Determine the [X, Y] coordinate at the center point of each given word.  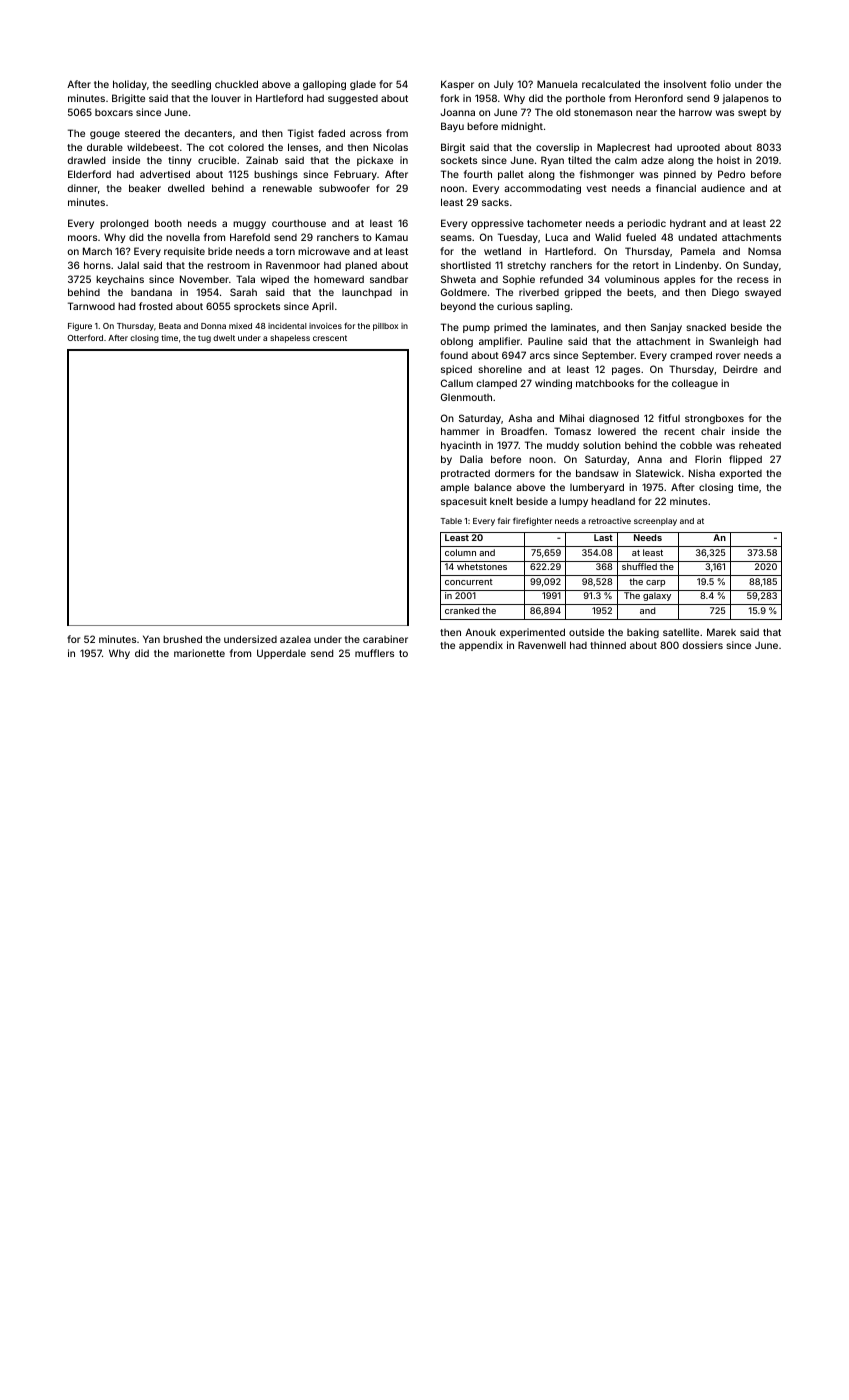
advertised [165, 174]
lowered [617, 431]
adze [652, 160]
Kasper [457, 85]
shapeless [290, 339]
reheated [760, 445]
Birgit [453, 148]
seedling [191, 85]
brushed [182, 639]
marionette [199, 653]
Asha [520, 418]
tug [204, 339]
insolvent [685, 84]
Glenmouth [466, 397]
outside [586, 632]
